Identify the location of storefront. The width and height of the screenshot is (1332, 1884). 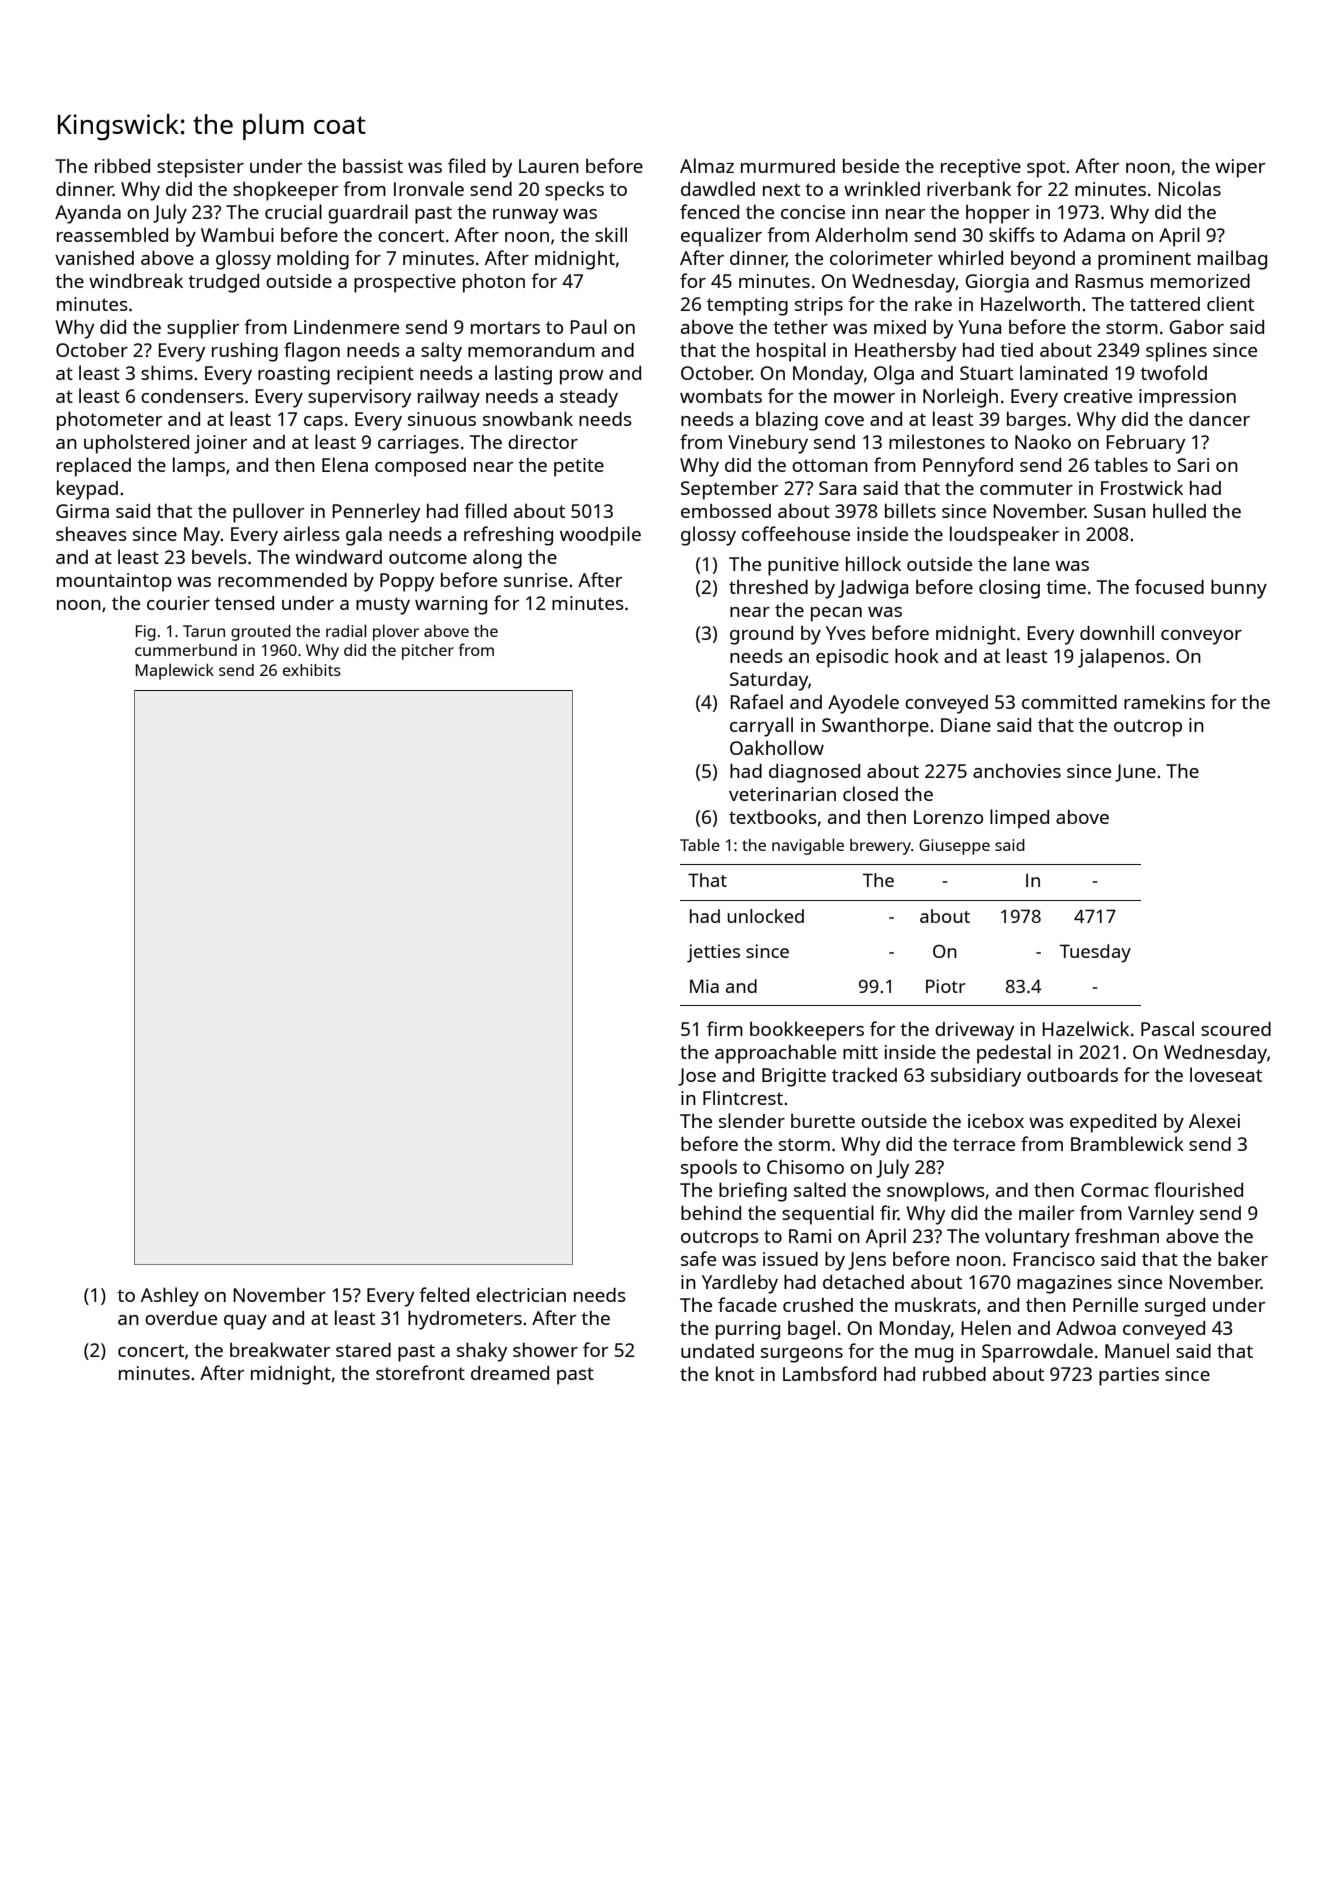
(420, 1372).
